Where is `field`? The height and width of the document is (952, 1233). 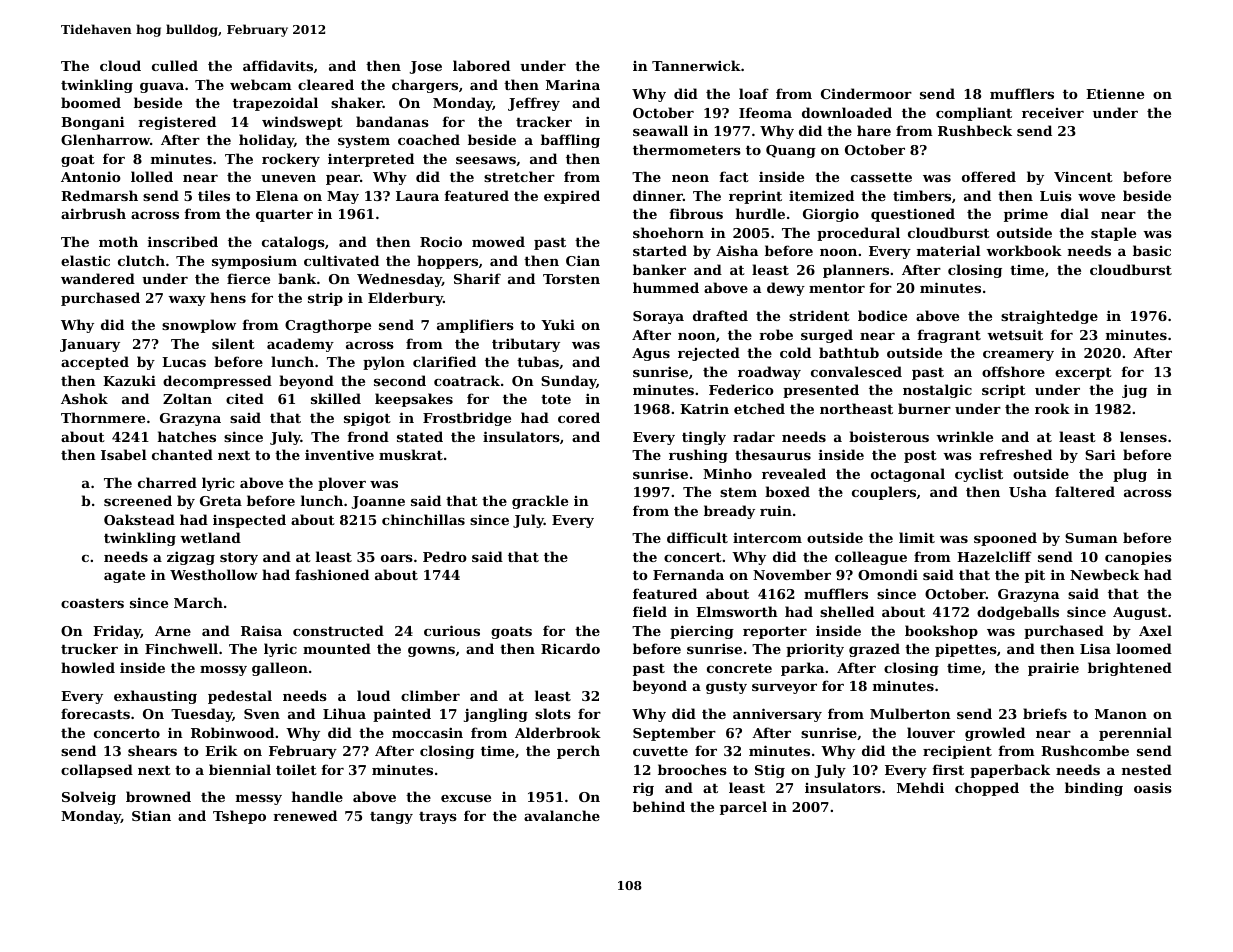
field is located at coordinates (650, 611).
